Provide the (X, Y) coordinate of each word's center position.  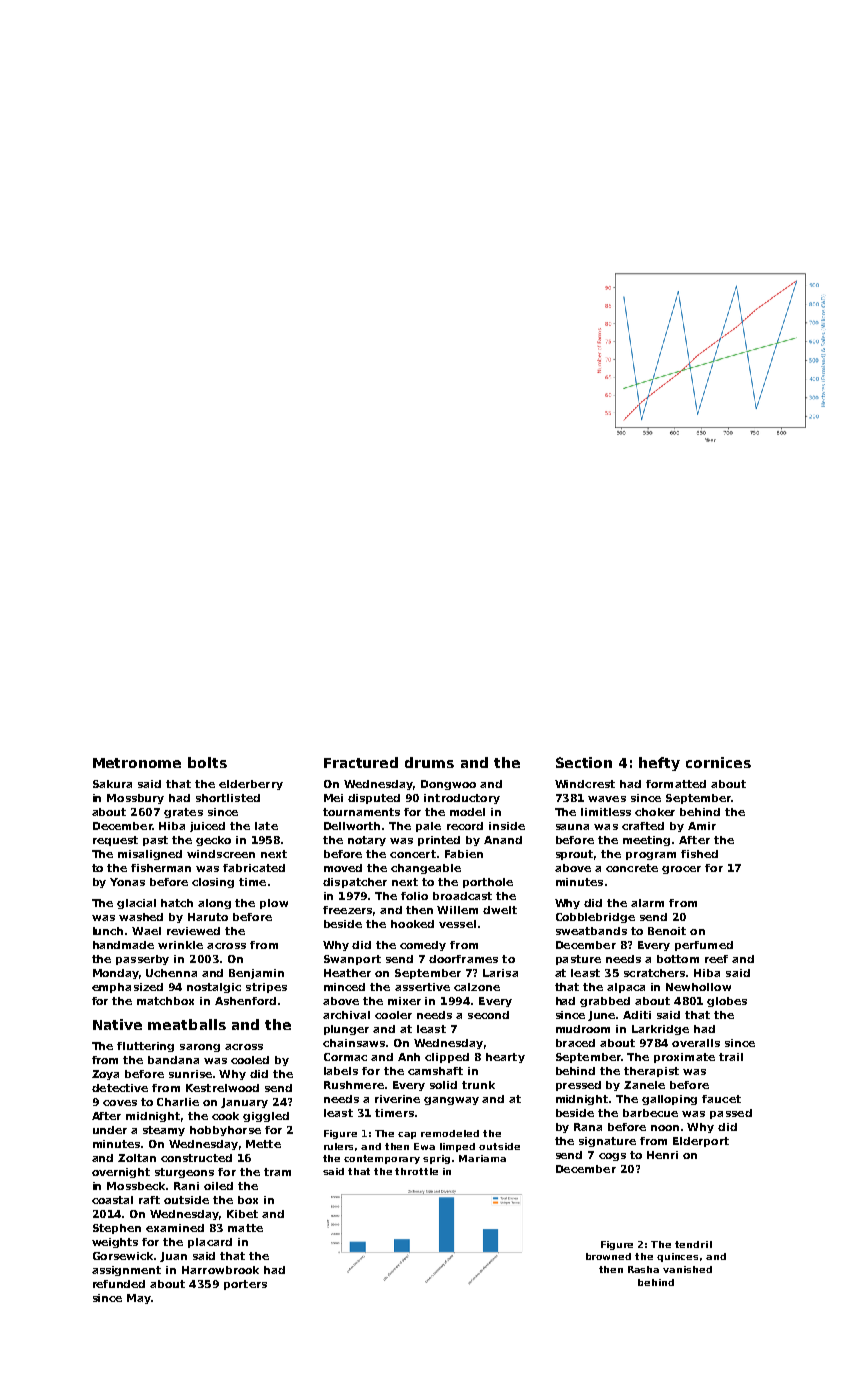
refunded (119, 1284)
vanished (687, 1269)
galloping (669, 1100)
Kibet (242, 1214)
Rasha (643, 1269)
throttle (416, 1171)
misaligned (150, 855)
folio (414, 896)
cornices (718, 762)
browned (608, 1256)
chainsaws (354, 1043)
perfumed (704, 946)
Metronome (137, 763)
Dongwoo (448, 785)
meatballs (187, 1024)
